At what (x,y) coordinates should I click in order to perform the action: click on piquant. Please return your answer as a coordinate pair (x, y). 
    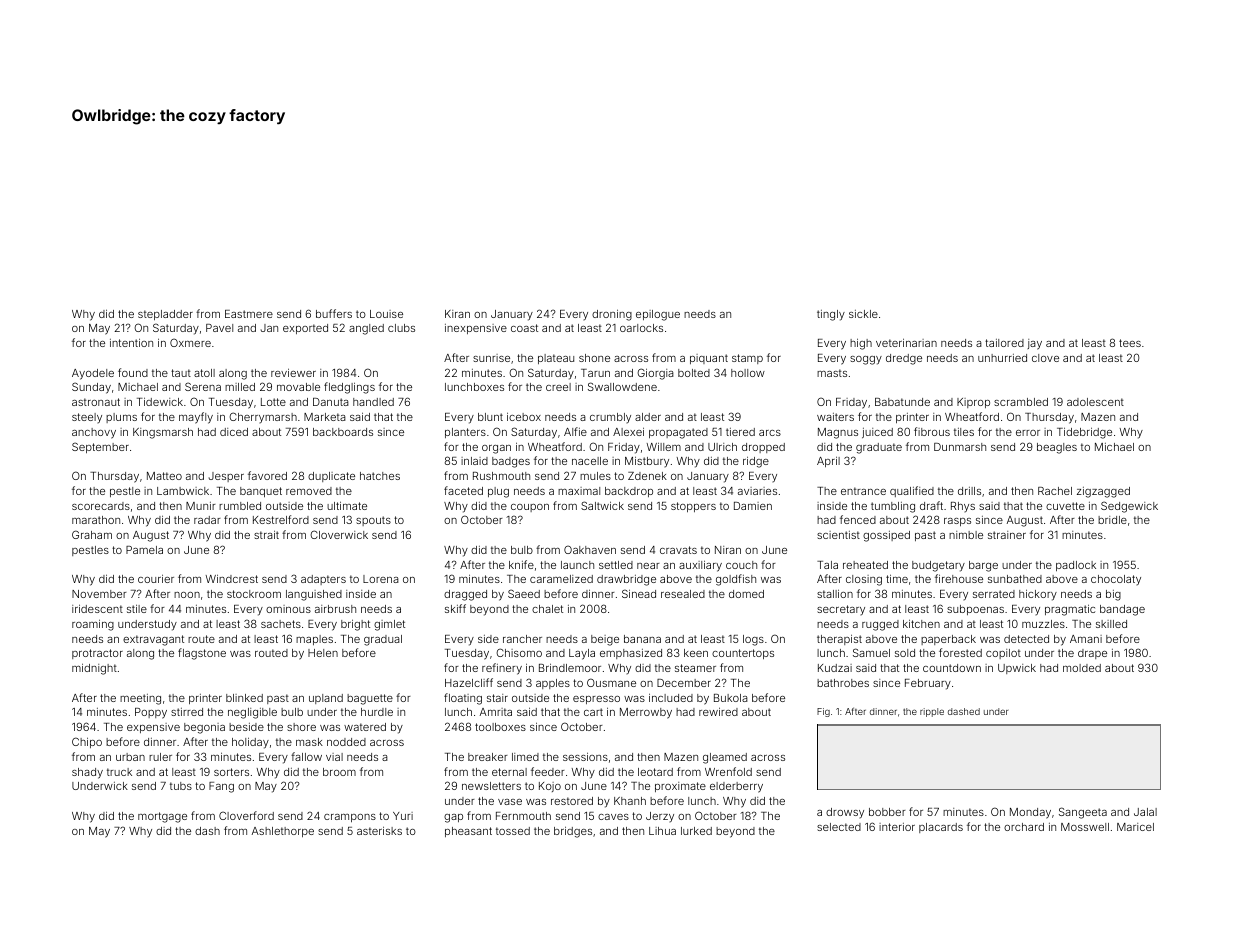
    Looking at the image, I should click on (709, 359).
